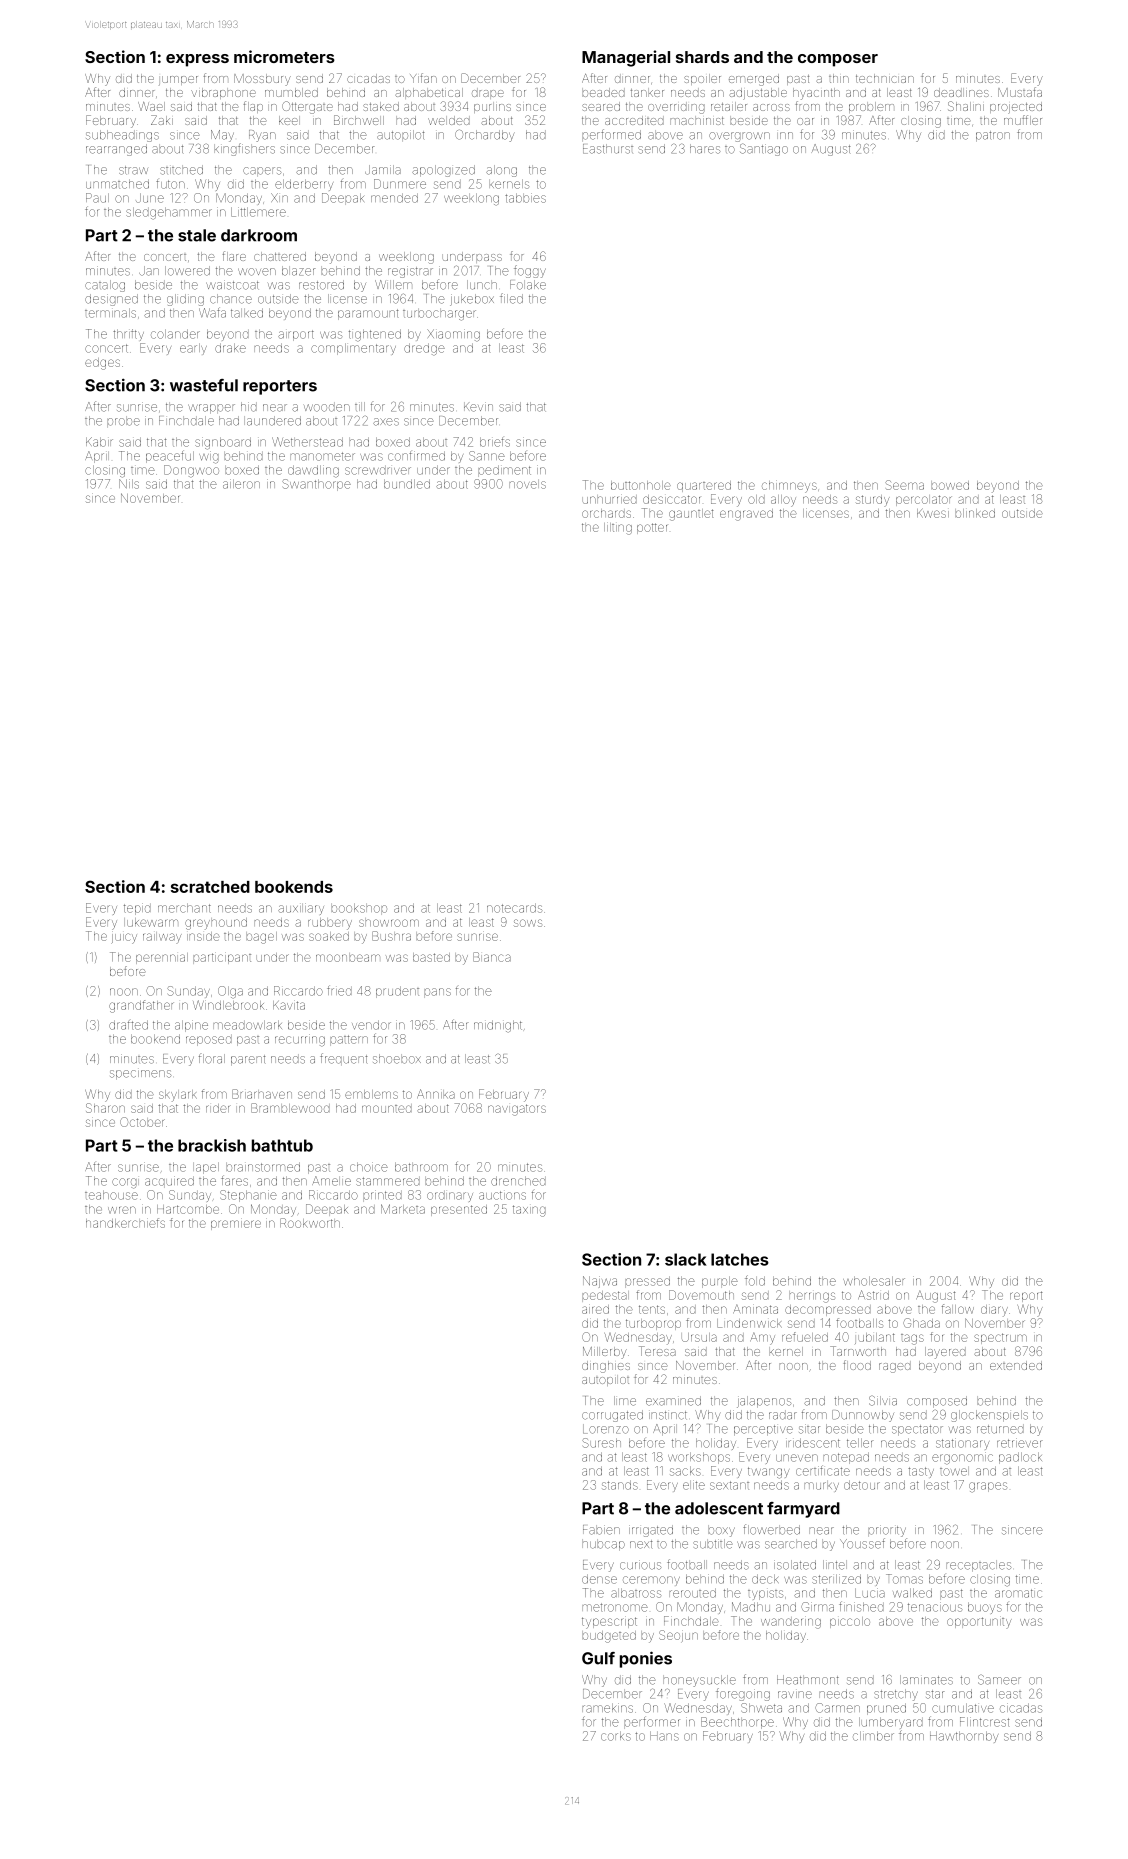 Image resolution: width=1128 pixels, height=1859 pixels. What do you see at coordinates (129, 484) in the screenshot?
I see `Nils` at bounding box center [129, 484].
